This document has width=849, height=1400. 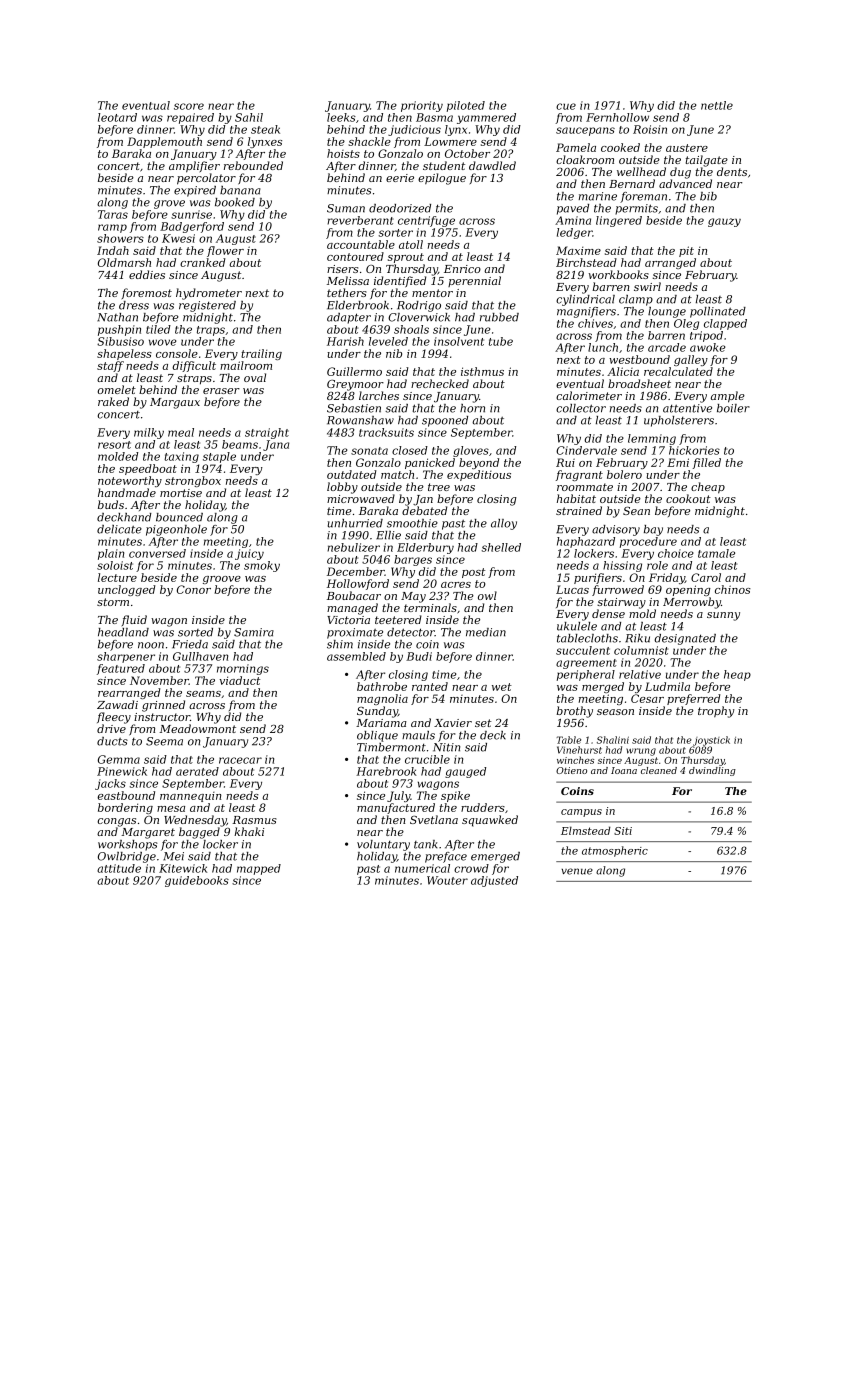 I want to click on hydrometer, so click(x=209, y=294).
